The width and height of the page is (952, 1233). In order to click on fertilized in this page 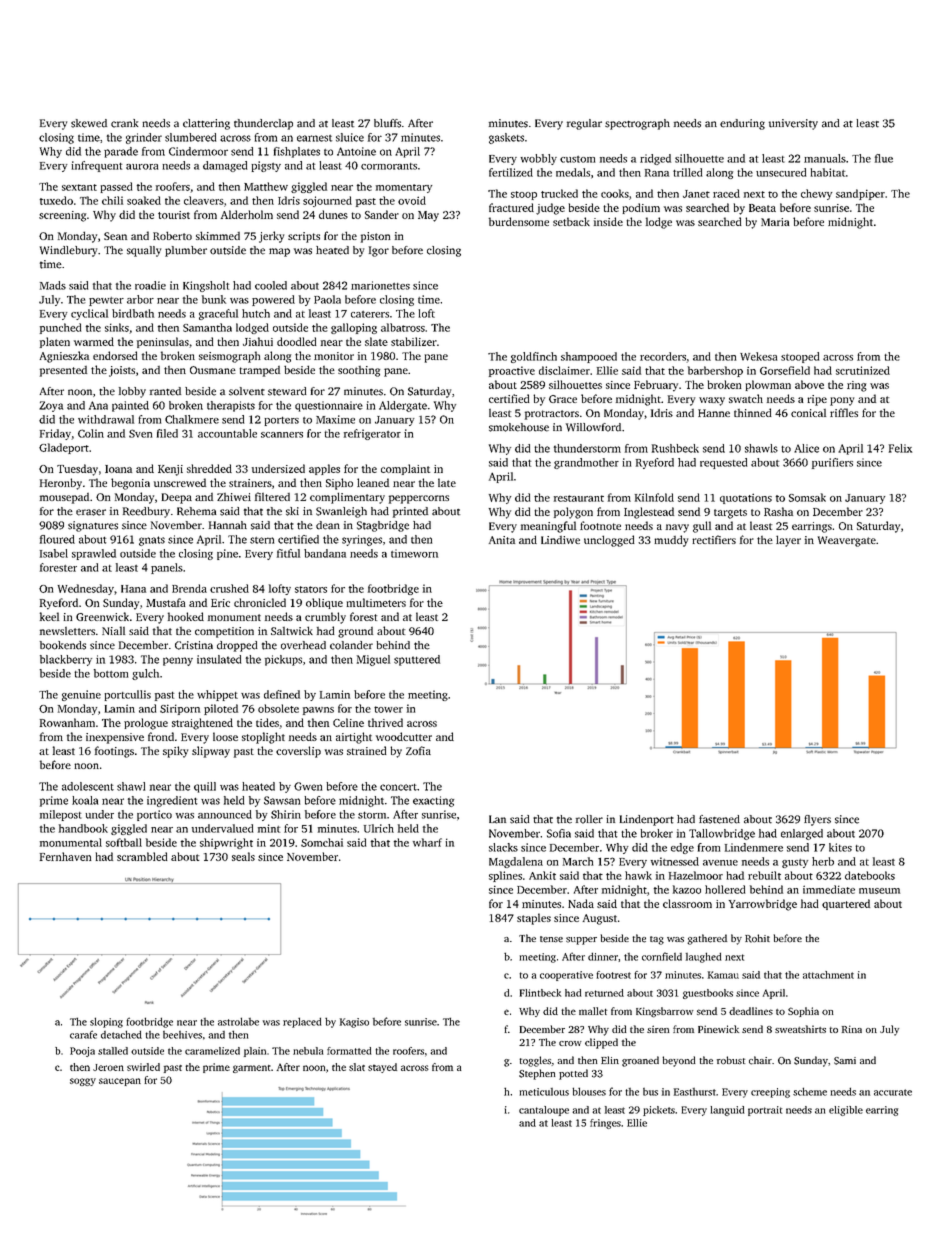, I will do `click(511, 172)`.
